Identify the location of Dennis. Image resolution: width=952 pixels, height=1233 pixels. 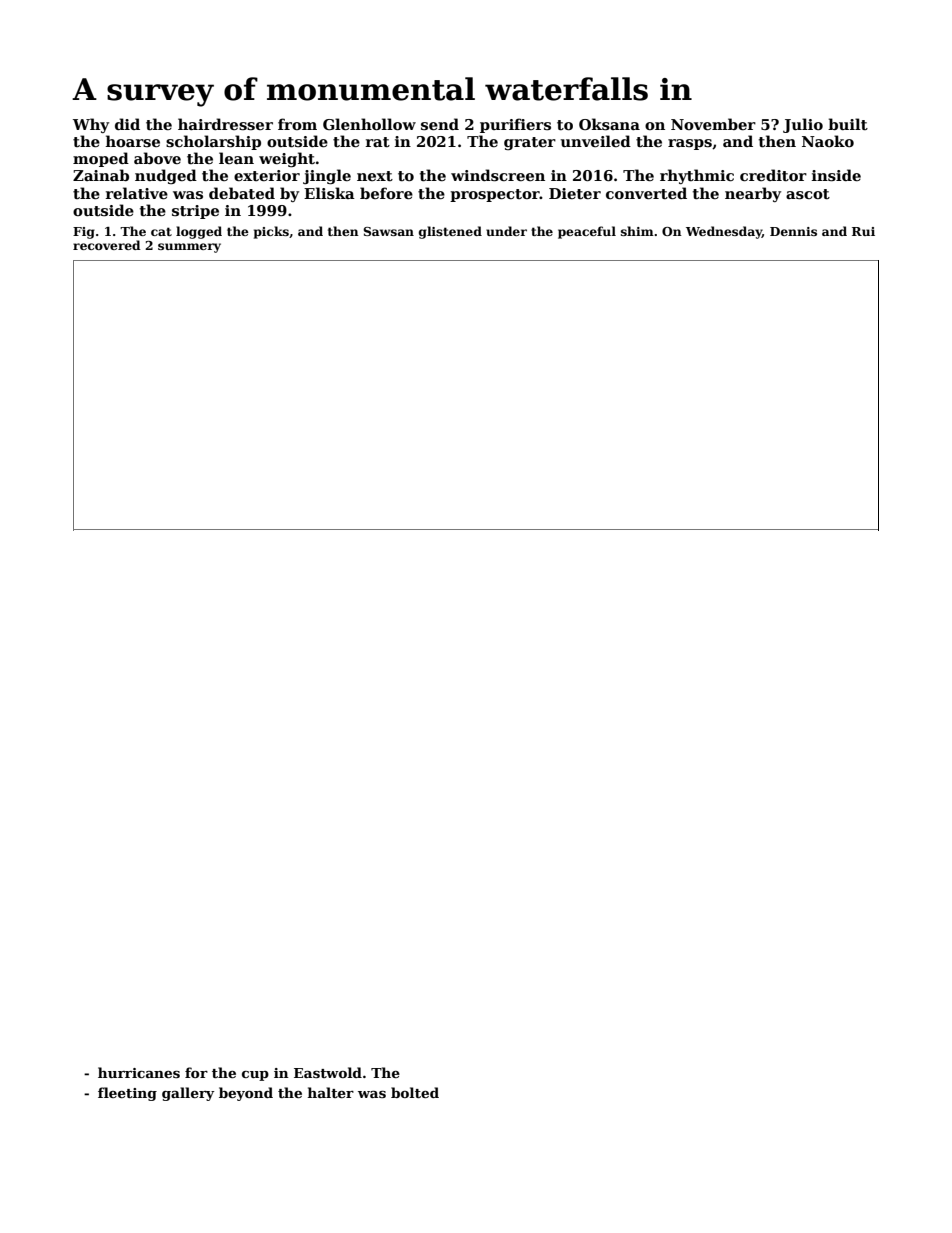
(793, 231).
